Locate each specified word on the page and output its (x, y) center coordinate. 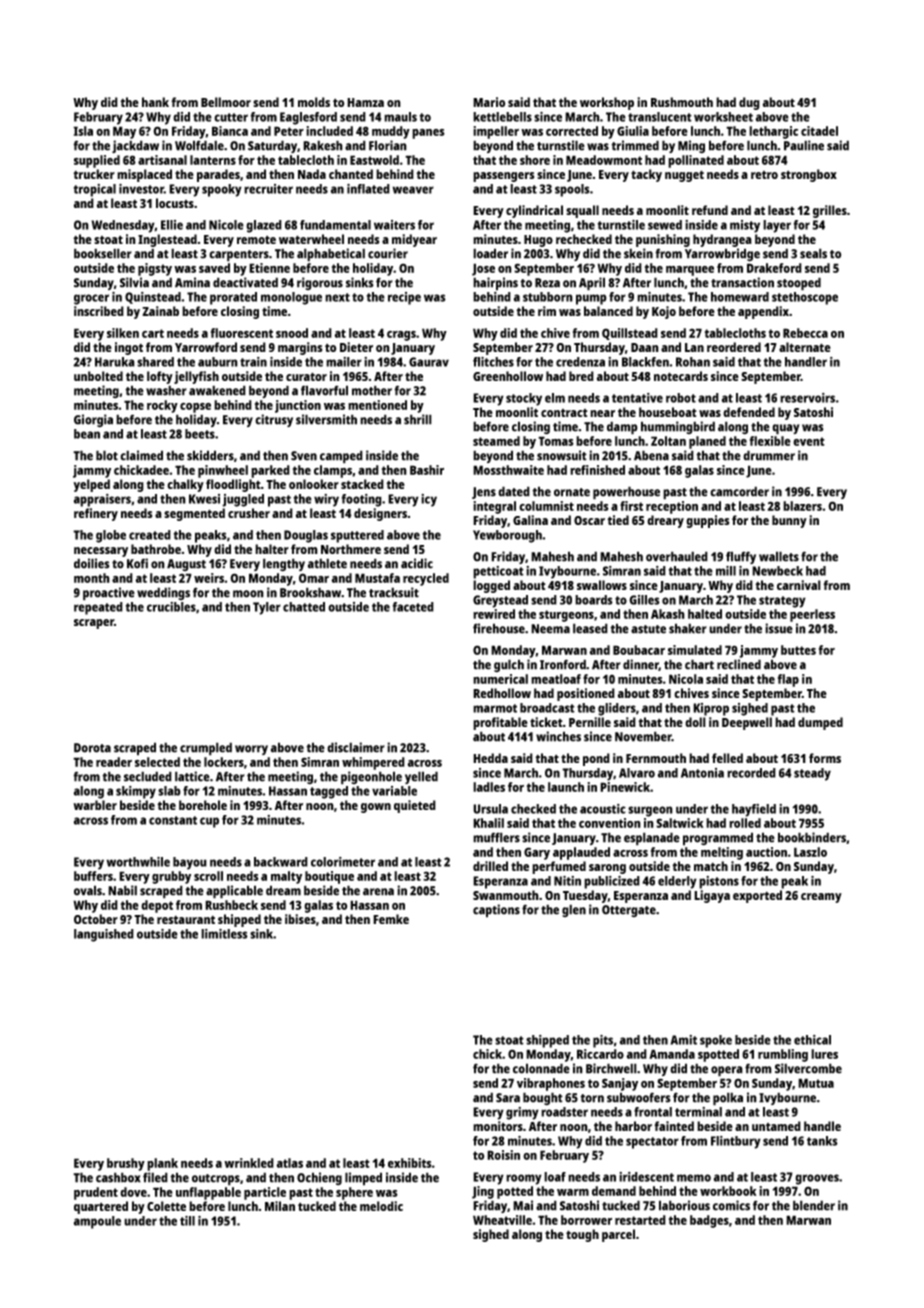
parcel (618, 1235)
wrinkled (249, 1163)
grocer (91, 299)
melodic (381, 1206)
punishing (663, 240)
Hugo (538, 241)
